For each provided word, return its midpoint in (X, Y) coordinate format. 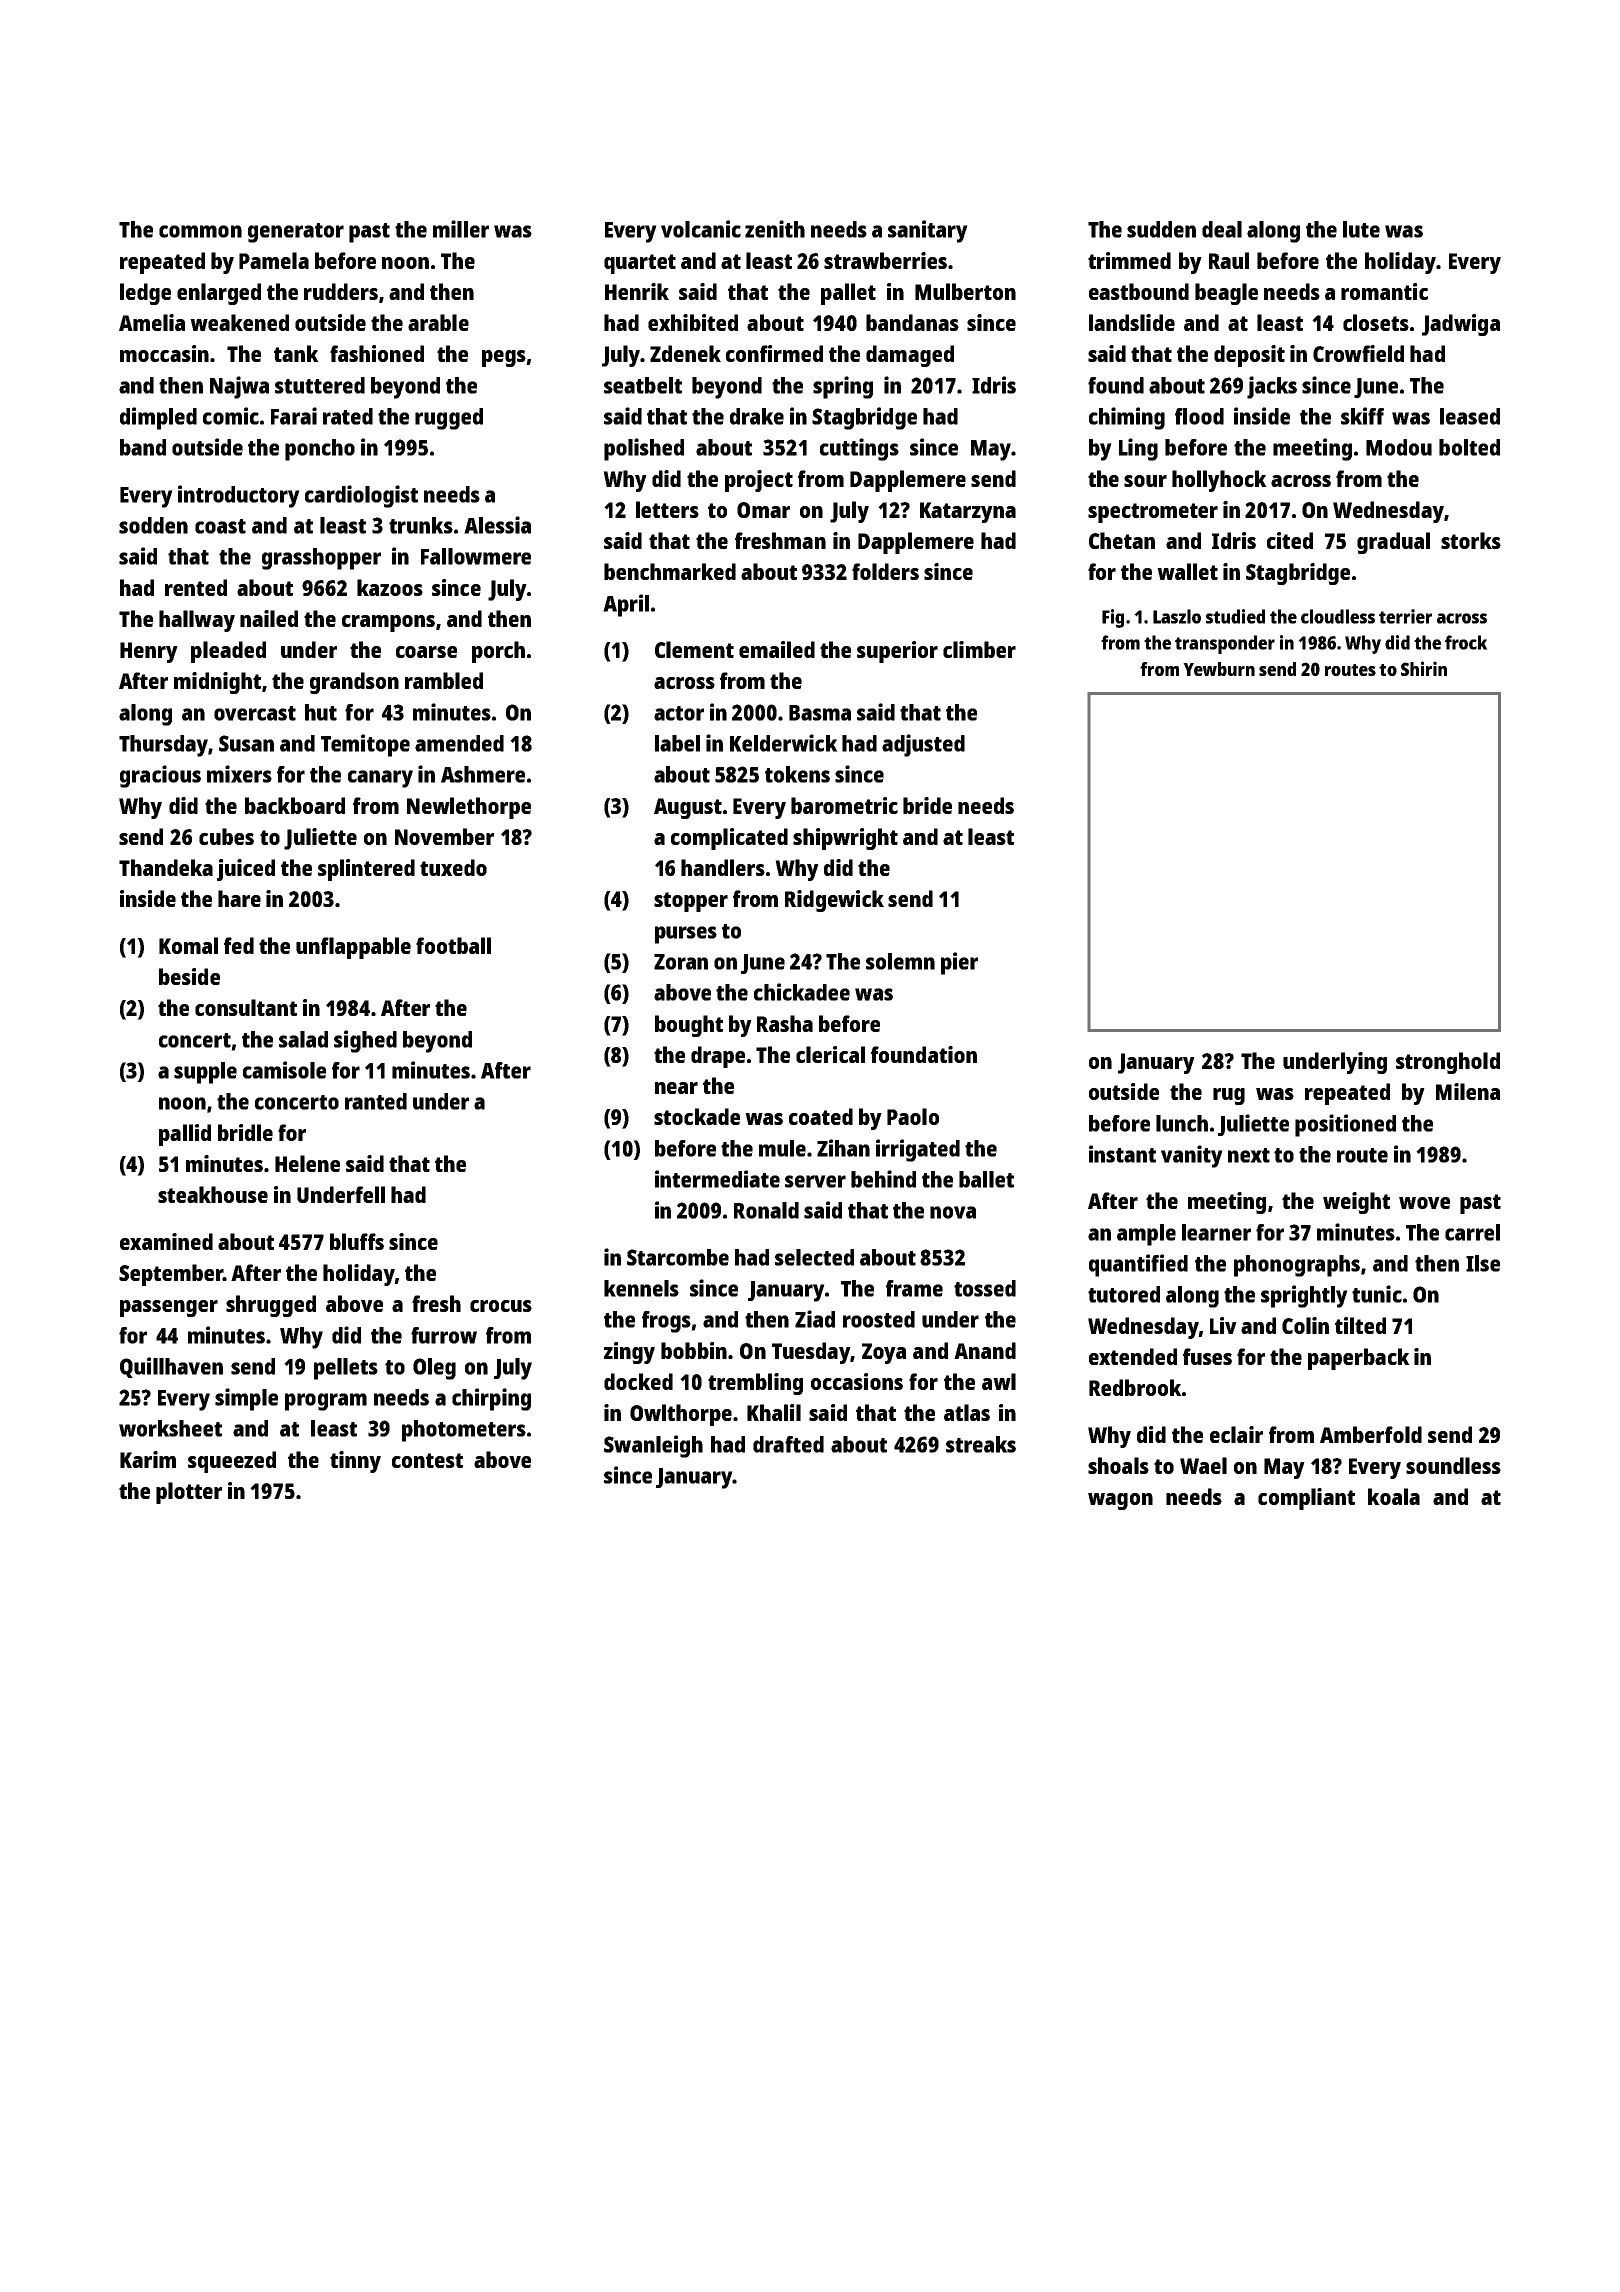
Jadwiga (1461, 325)
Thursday (163, 746)
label (677, 743)
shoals (1118, 1465)
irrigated (918, 1150)
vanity (1192, 1156)
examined (166, 1241)
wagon (1120, 1501)
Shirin (1424, 668)
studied (1235, 616)
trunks (421, 525)
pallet (848, 294)
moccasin (164, 353)
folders (885, 571)
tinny (355, 1462)
